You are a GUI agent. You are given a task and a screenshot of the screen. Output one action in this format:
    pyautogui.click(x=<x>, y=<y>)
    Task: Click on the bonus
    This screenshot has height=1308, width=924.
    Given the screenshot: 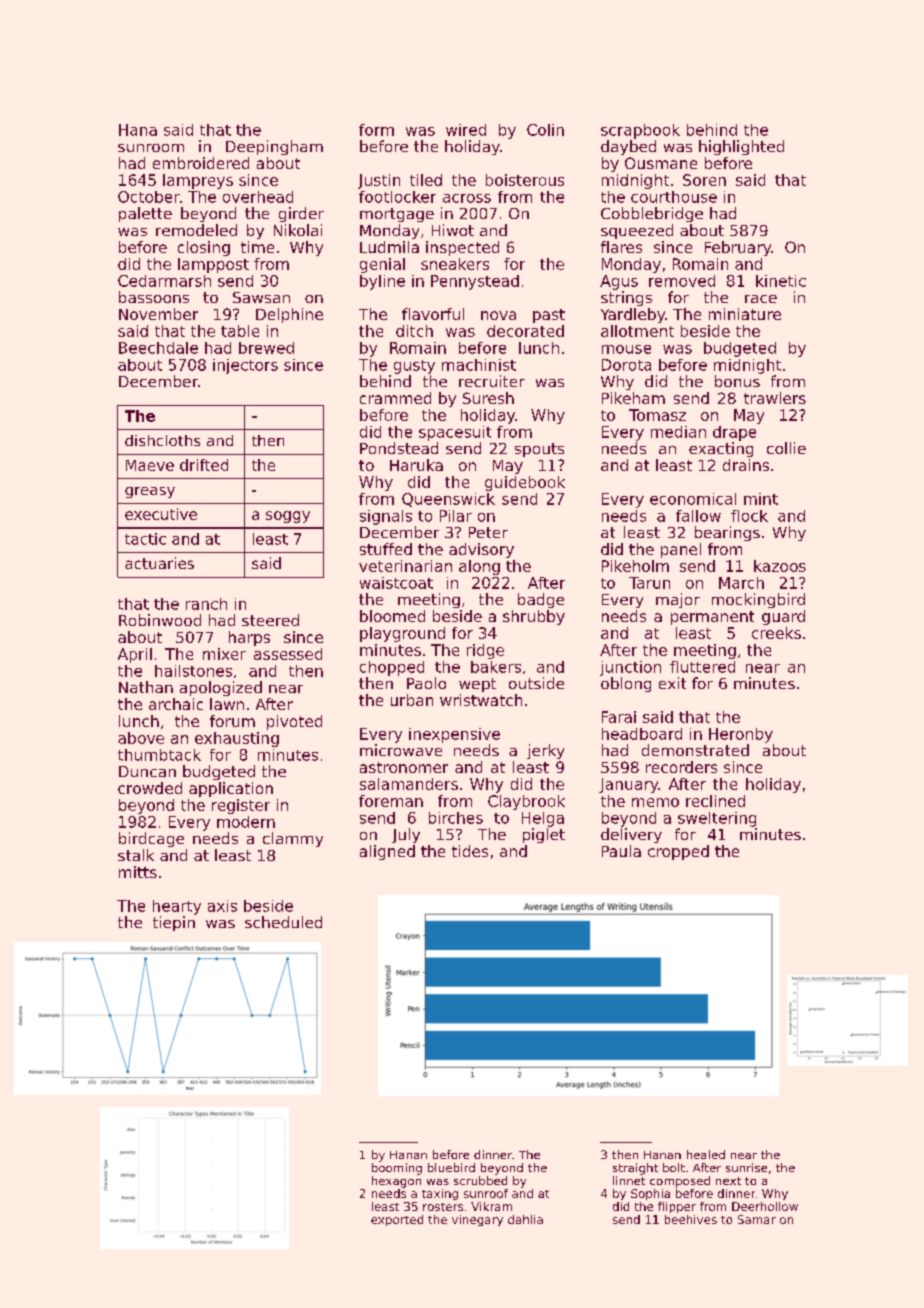 What is the action you would take?
    pyautogui.click(x=737, y=381)
